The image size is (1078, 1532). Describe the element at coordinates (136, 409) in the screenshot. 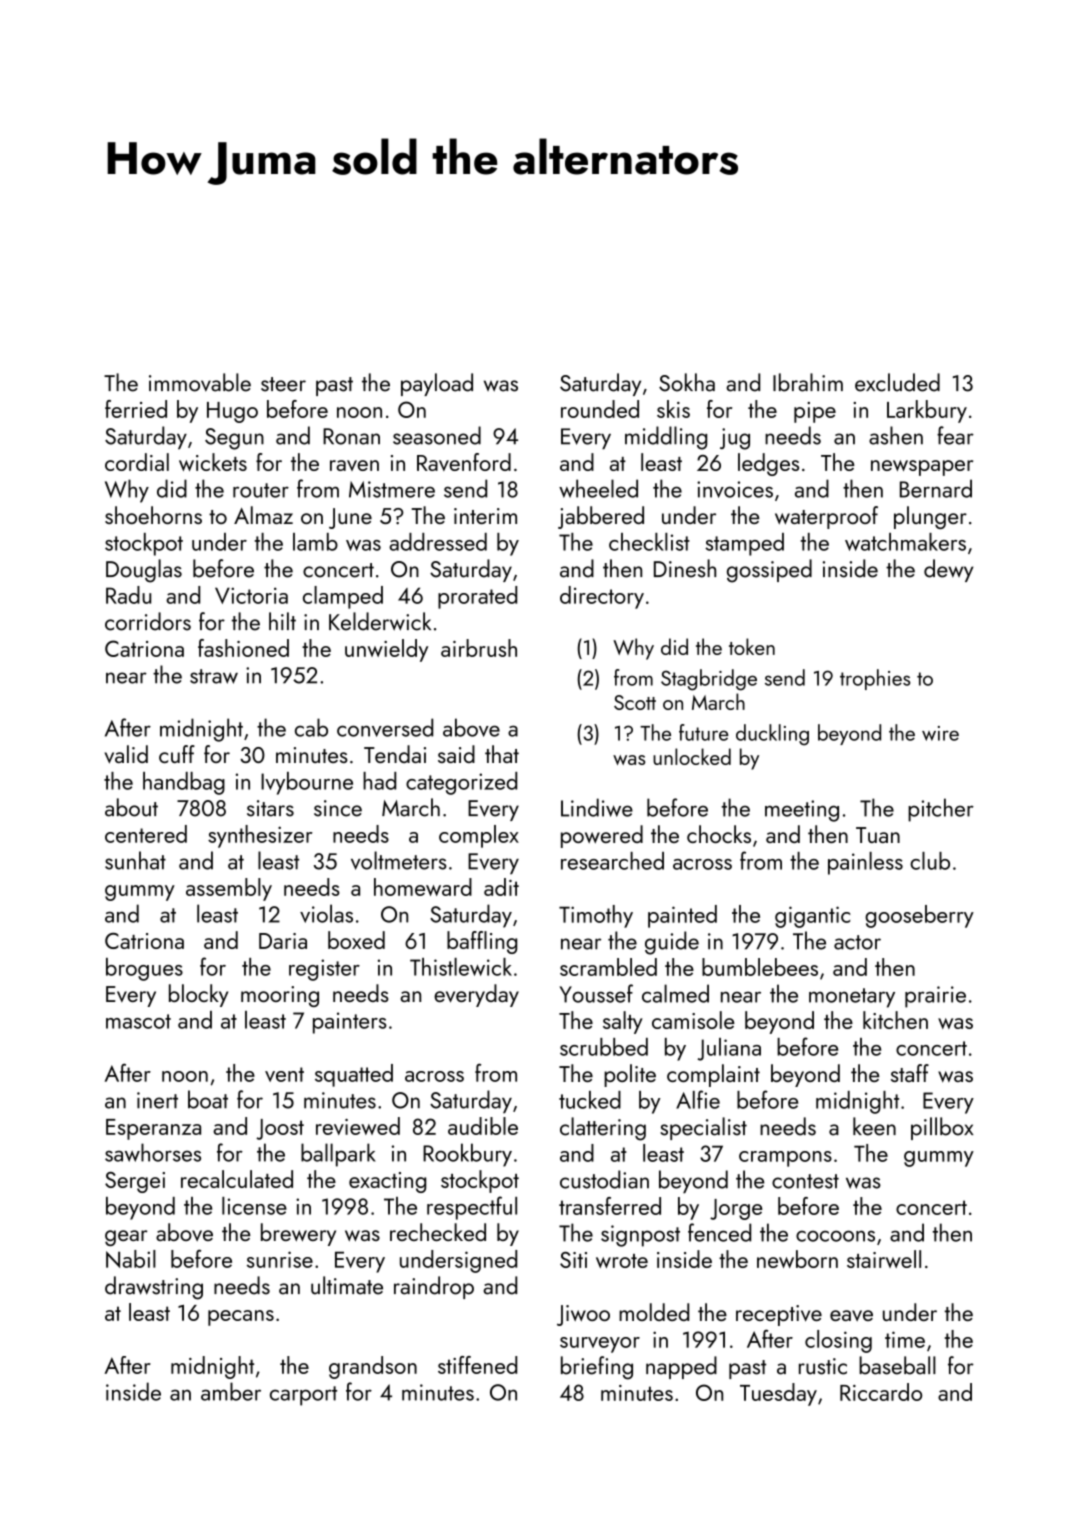

I see `ferried` at that location.
